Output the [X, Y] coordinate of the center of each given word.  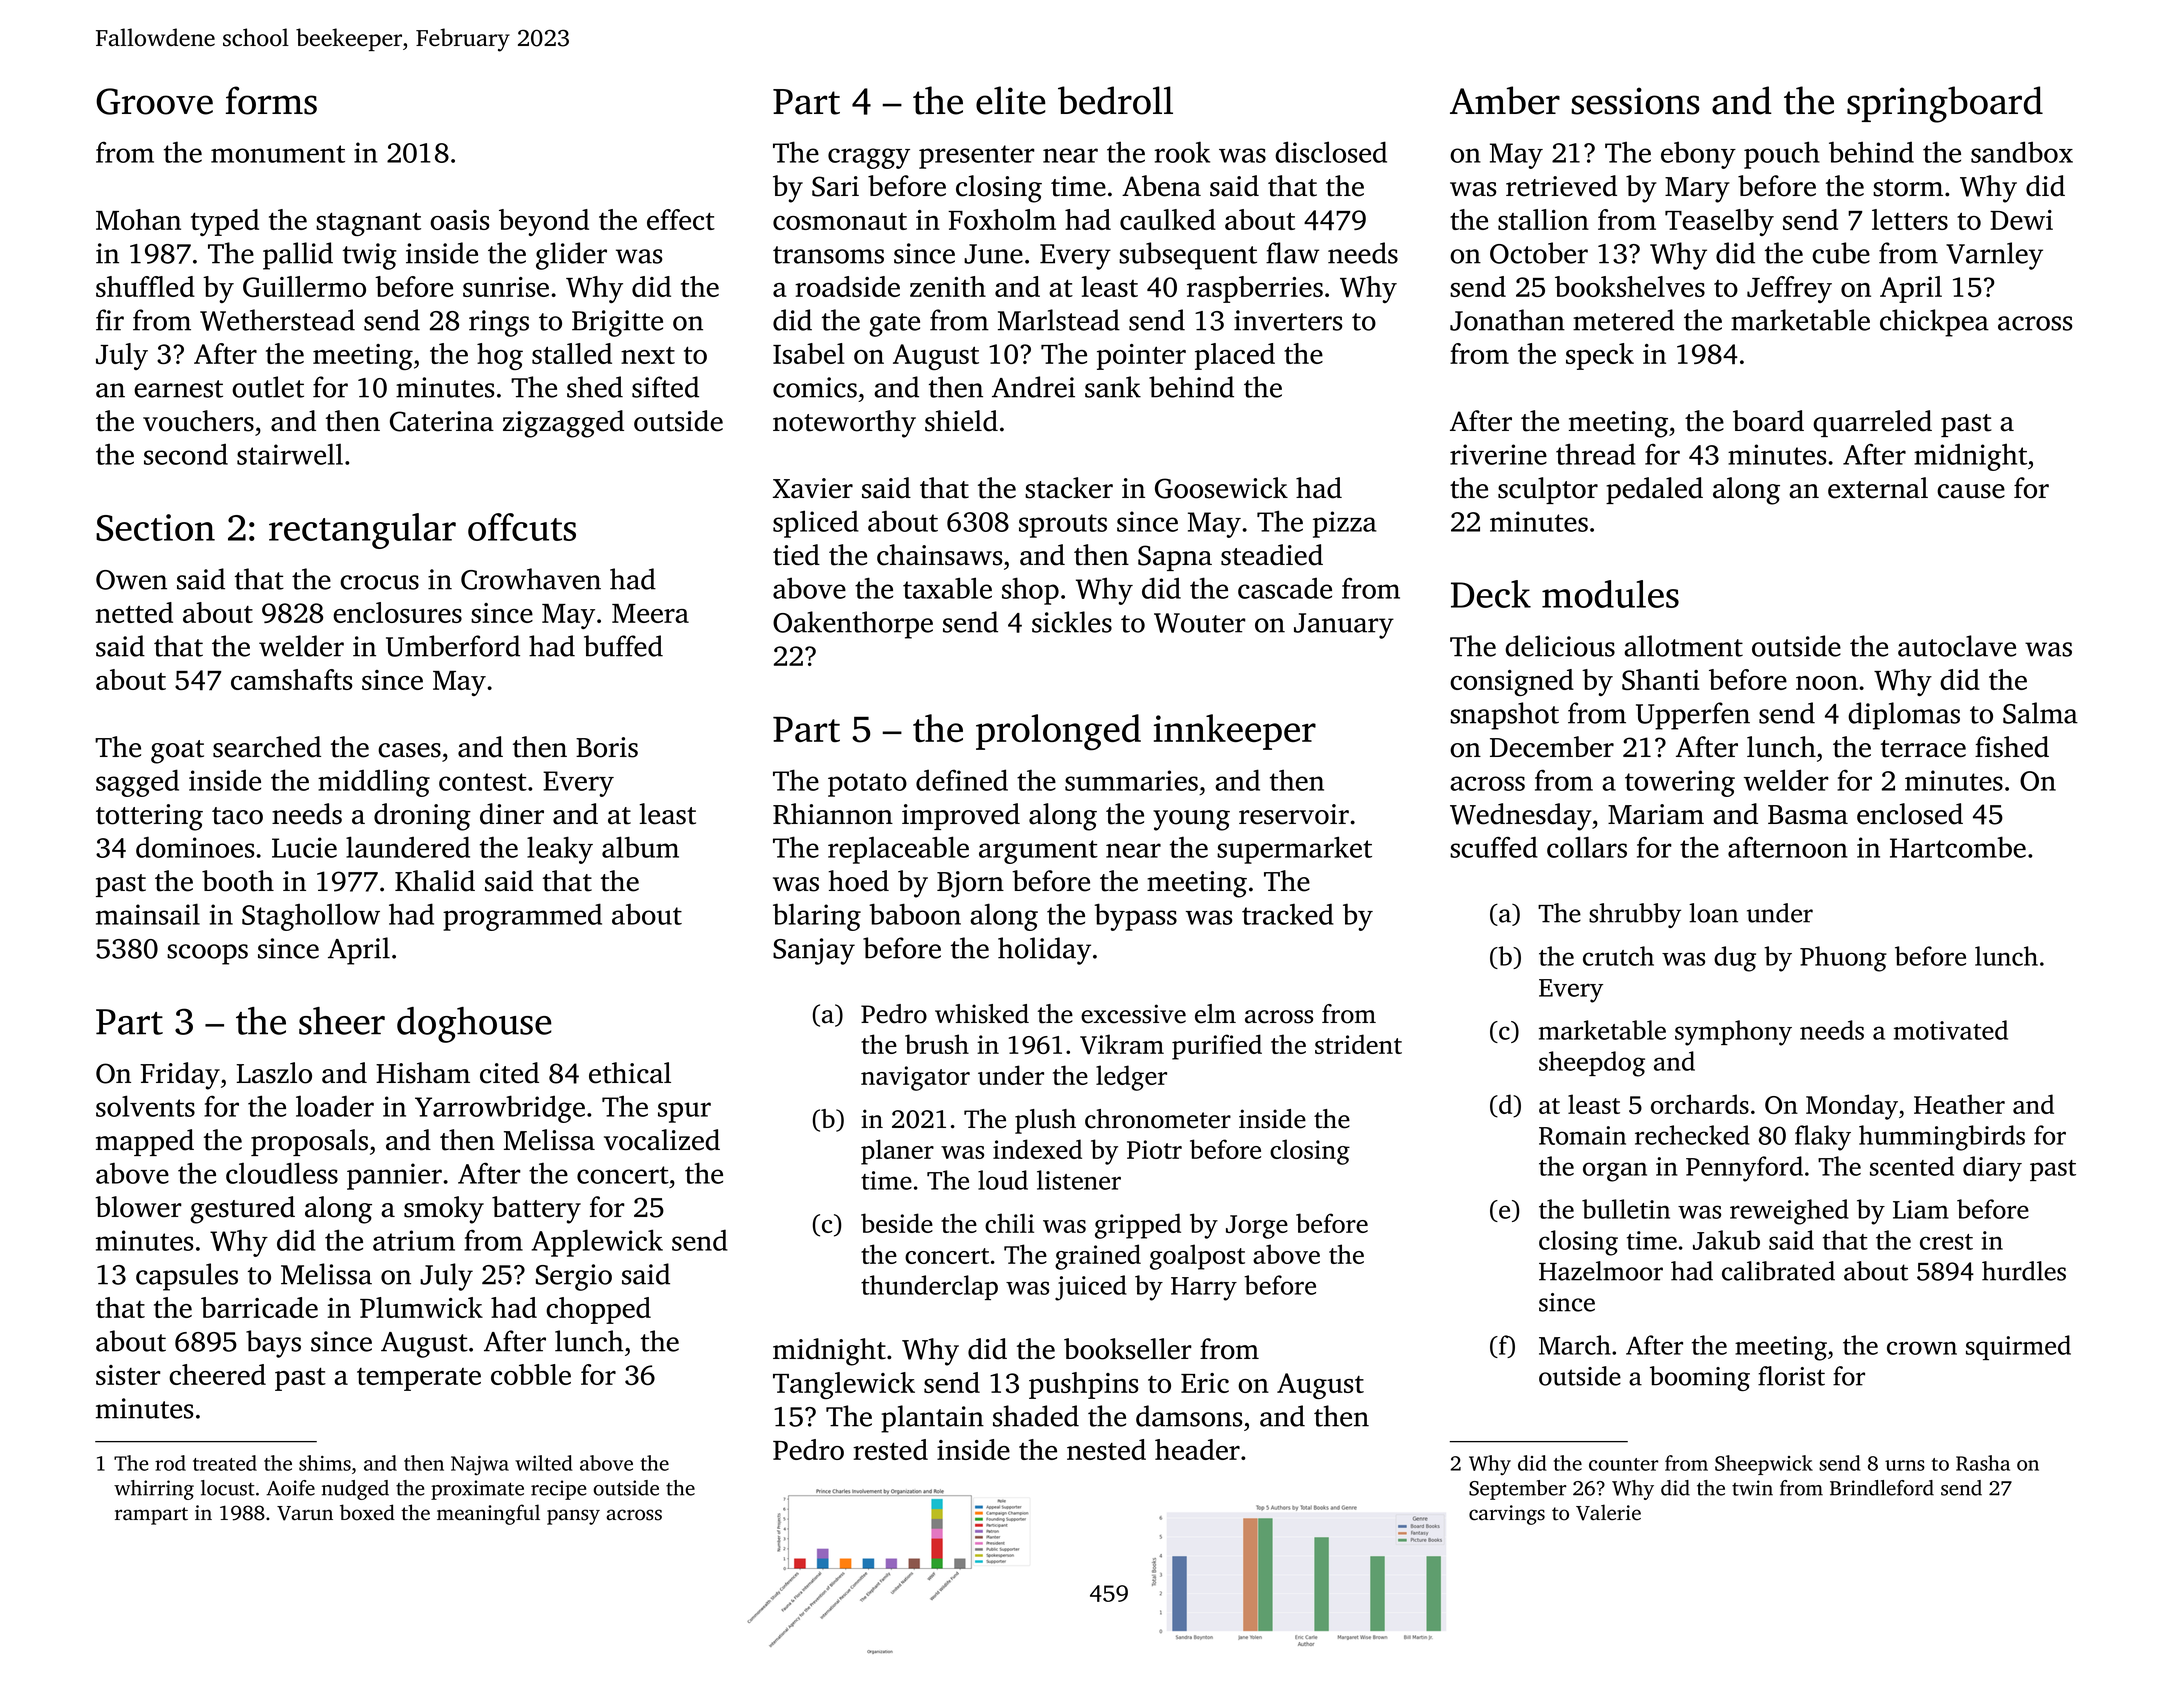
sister [128, 1375]
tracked [1288, 914]
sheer [342, 1021]
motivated [1951, 1030]
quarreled [1872, 423]
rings [499, 323]
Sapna [1175, 558]
